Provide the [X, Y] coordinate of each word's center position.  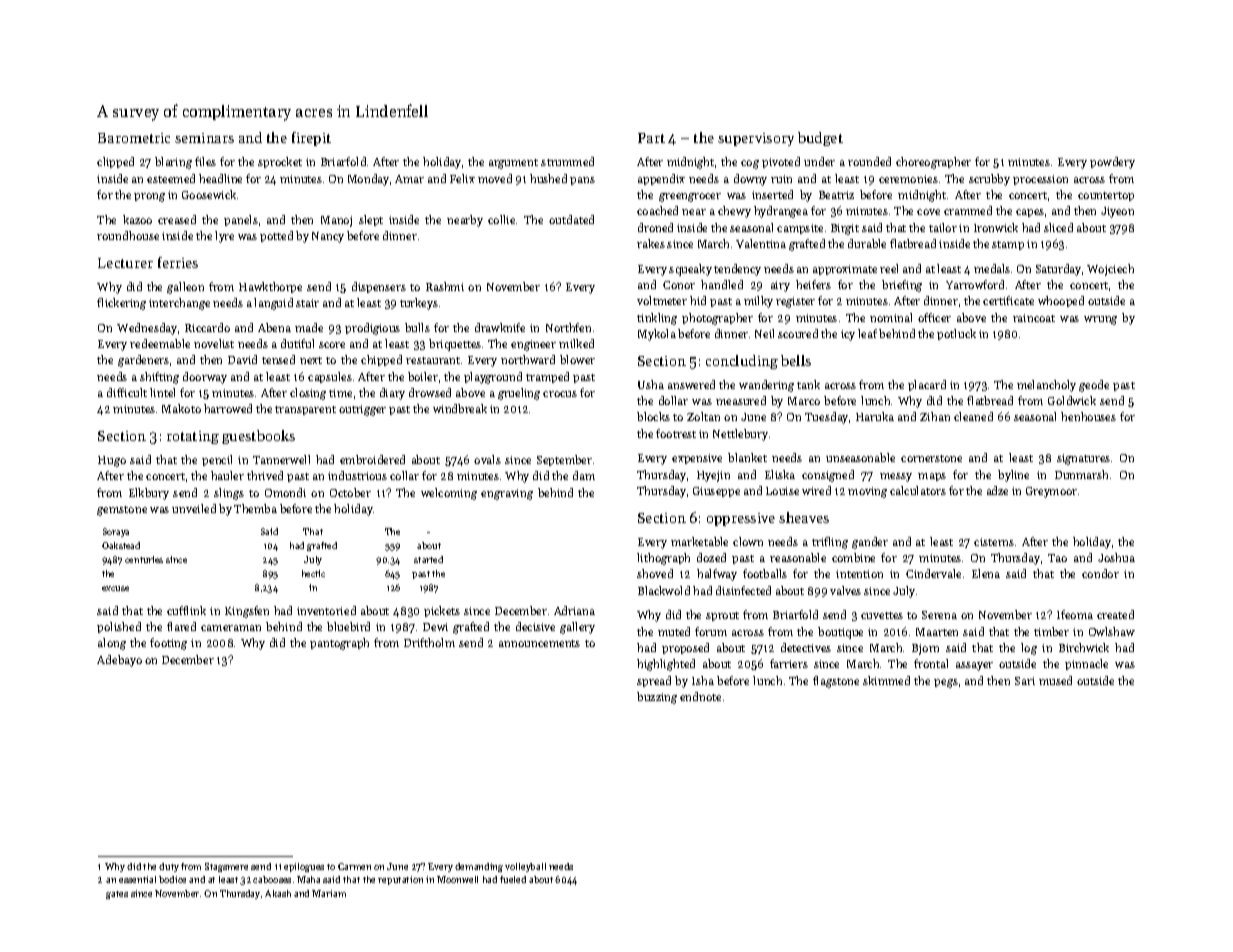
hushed [548, 178]
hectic [313, 573]
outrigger [362, 410]
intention [859, 574]
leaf [867, 333]
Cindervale [933, 573]
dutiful [297, 343]
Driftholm [429, 642]
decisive [535, 626]
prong [149, 197]
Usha [651, 384]
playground [493, 378]
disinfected [743, 590]
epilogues [304, 867]
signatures [1083, 459]
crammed [968, 210]
